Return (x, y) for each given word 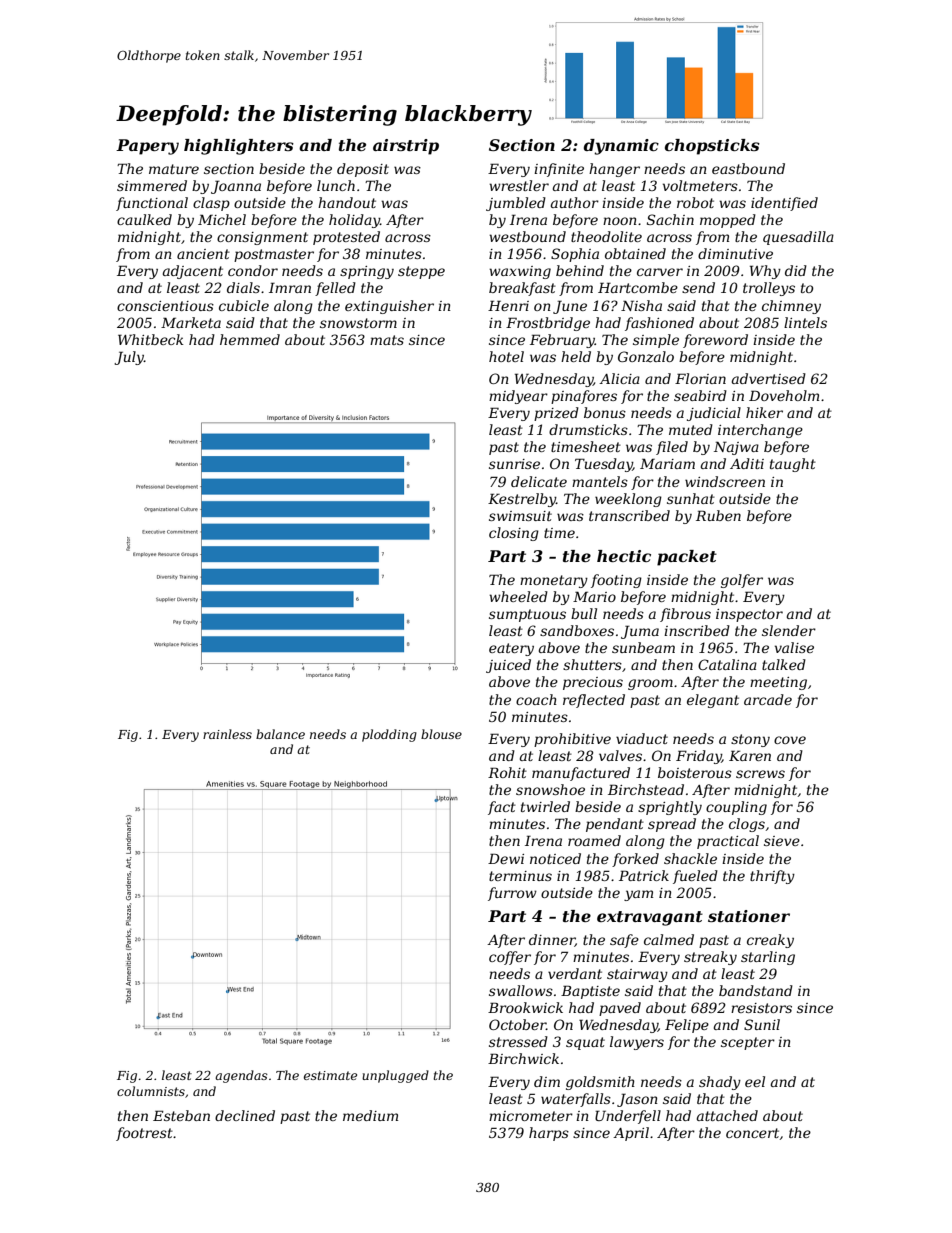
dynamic (621, 147)
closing (514, 534)
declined (245, 1115)
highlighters (239, 147)
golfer (742, 581)
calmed (669, 939)
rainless (227, 734)
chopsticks (712, 147)
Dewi (506, 858)
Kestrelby (522, 500)
